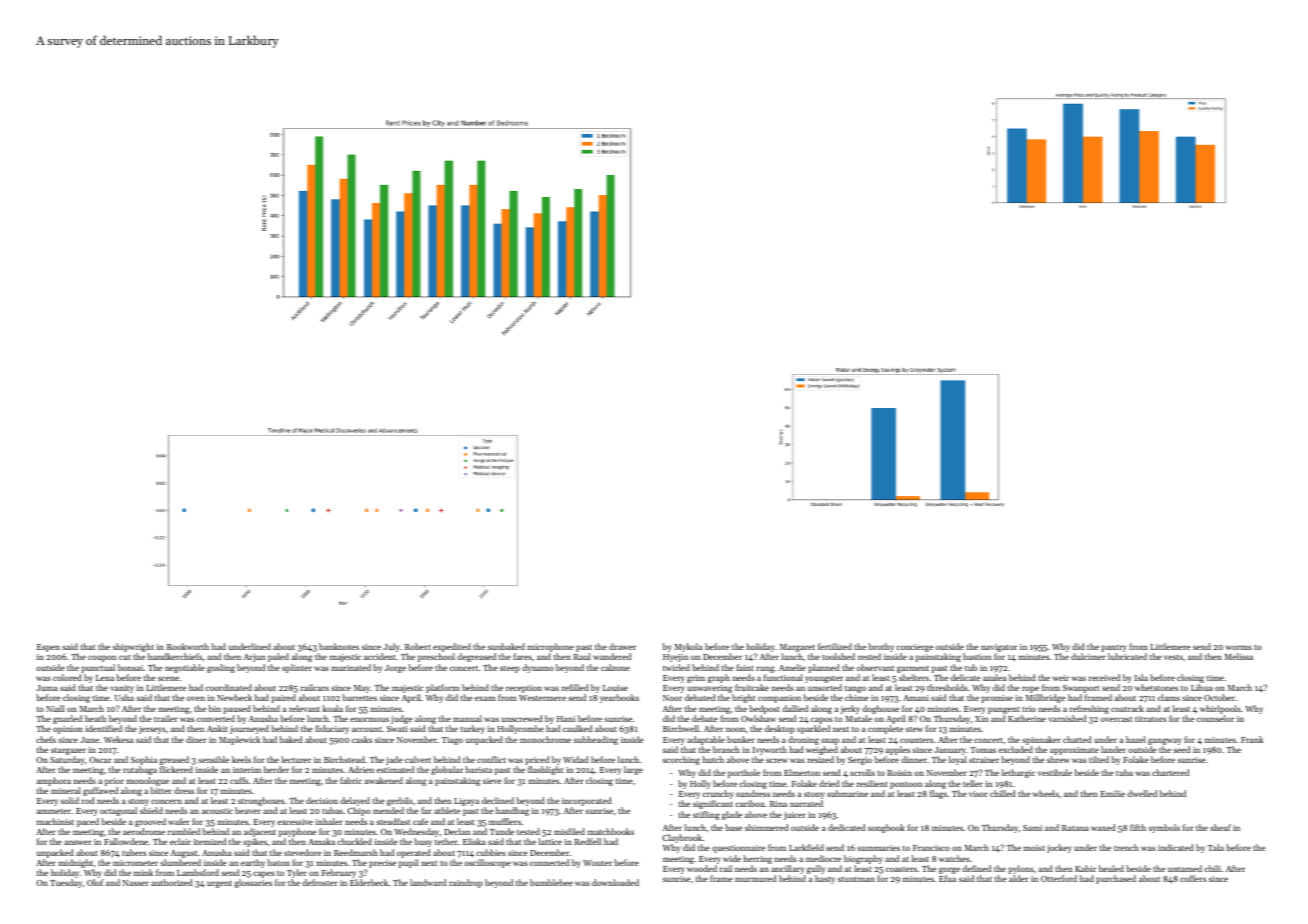  What do you see at coordinates (188, 646) in the screenshot?
I see `Rookworth` at bounding box center [188, 646].
